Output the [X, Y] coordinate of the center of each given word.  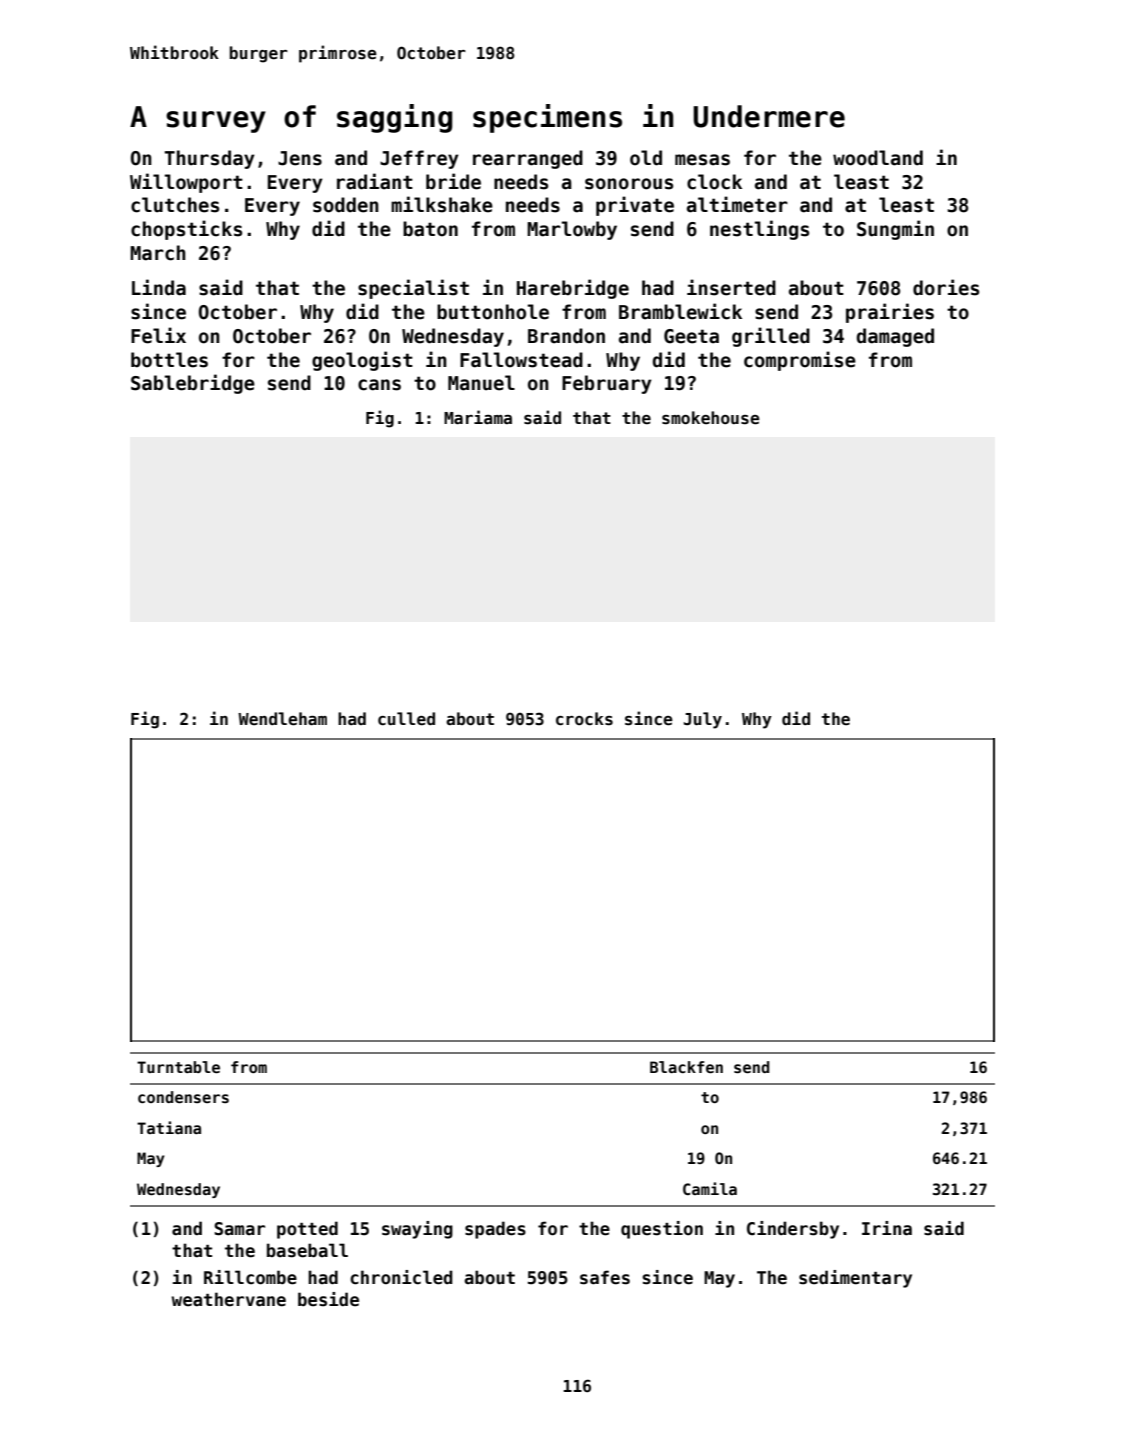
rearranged [528, 159]
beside [328, 1299]
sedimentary [855, 1279]
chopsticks [186, 230]
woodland [878, 158]
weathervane [229, 1299]
